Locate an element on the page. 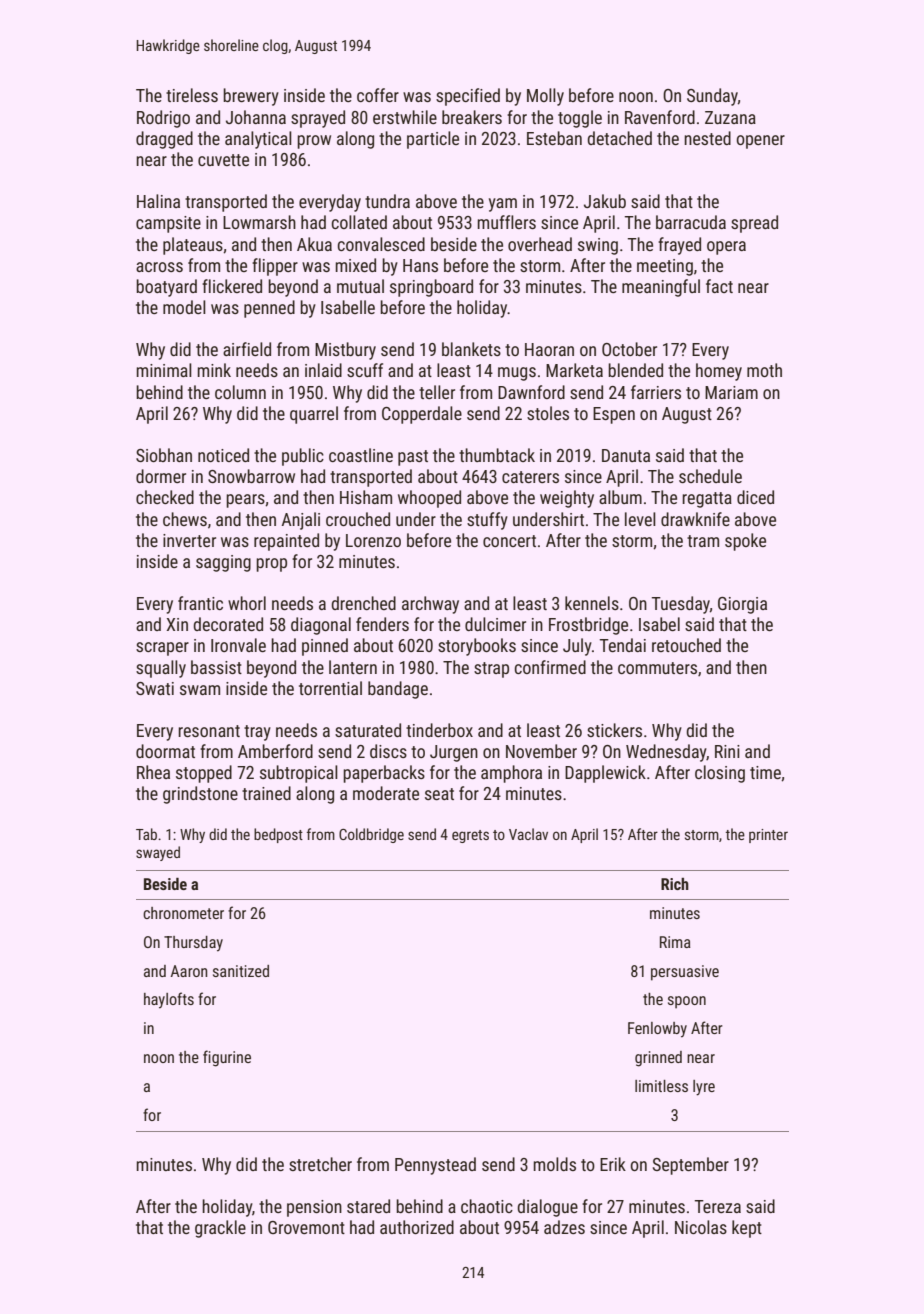 The image size is (924, 1314). specified is located at coordinates (468, 97).
